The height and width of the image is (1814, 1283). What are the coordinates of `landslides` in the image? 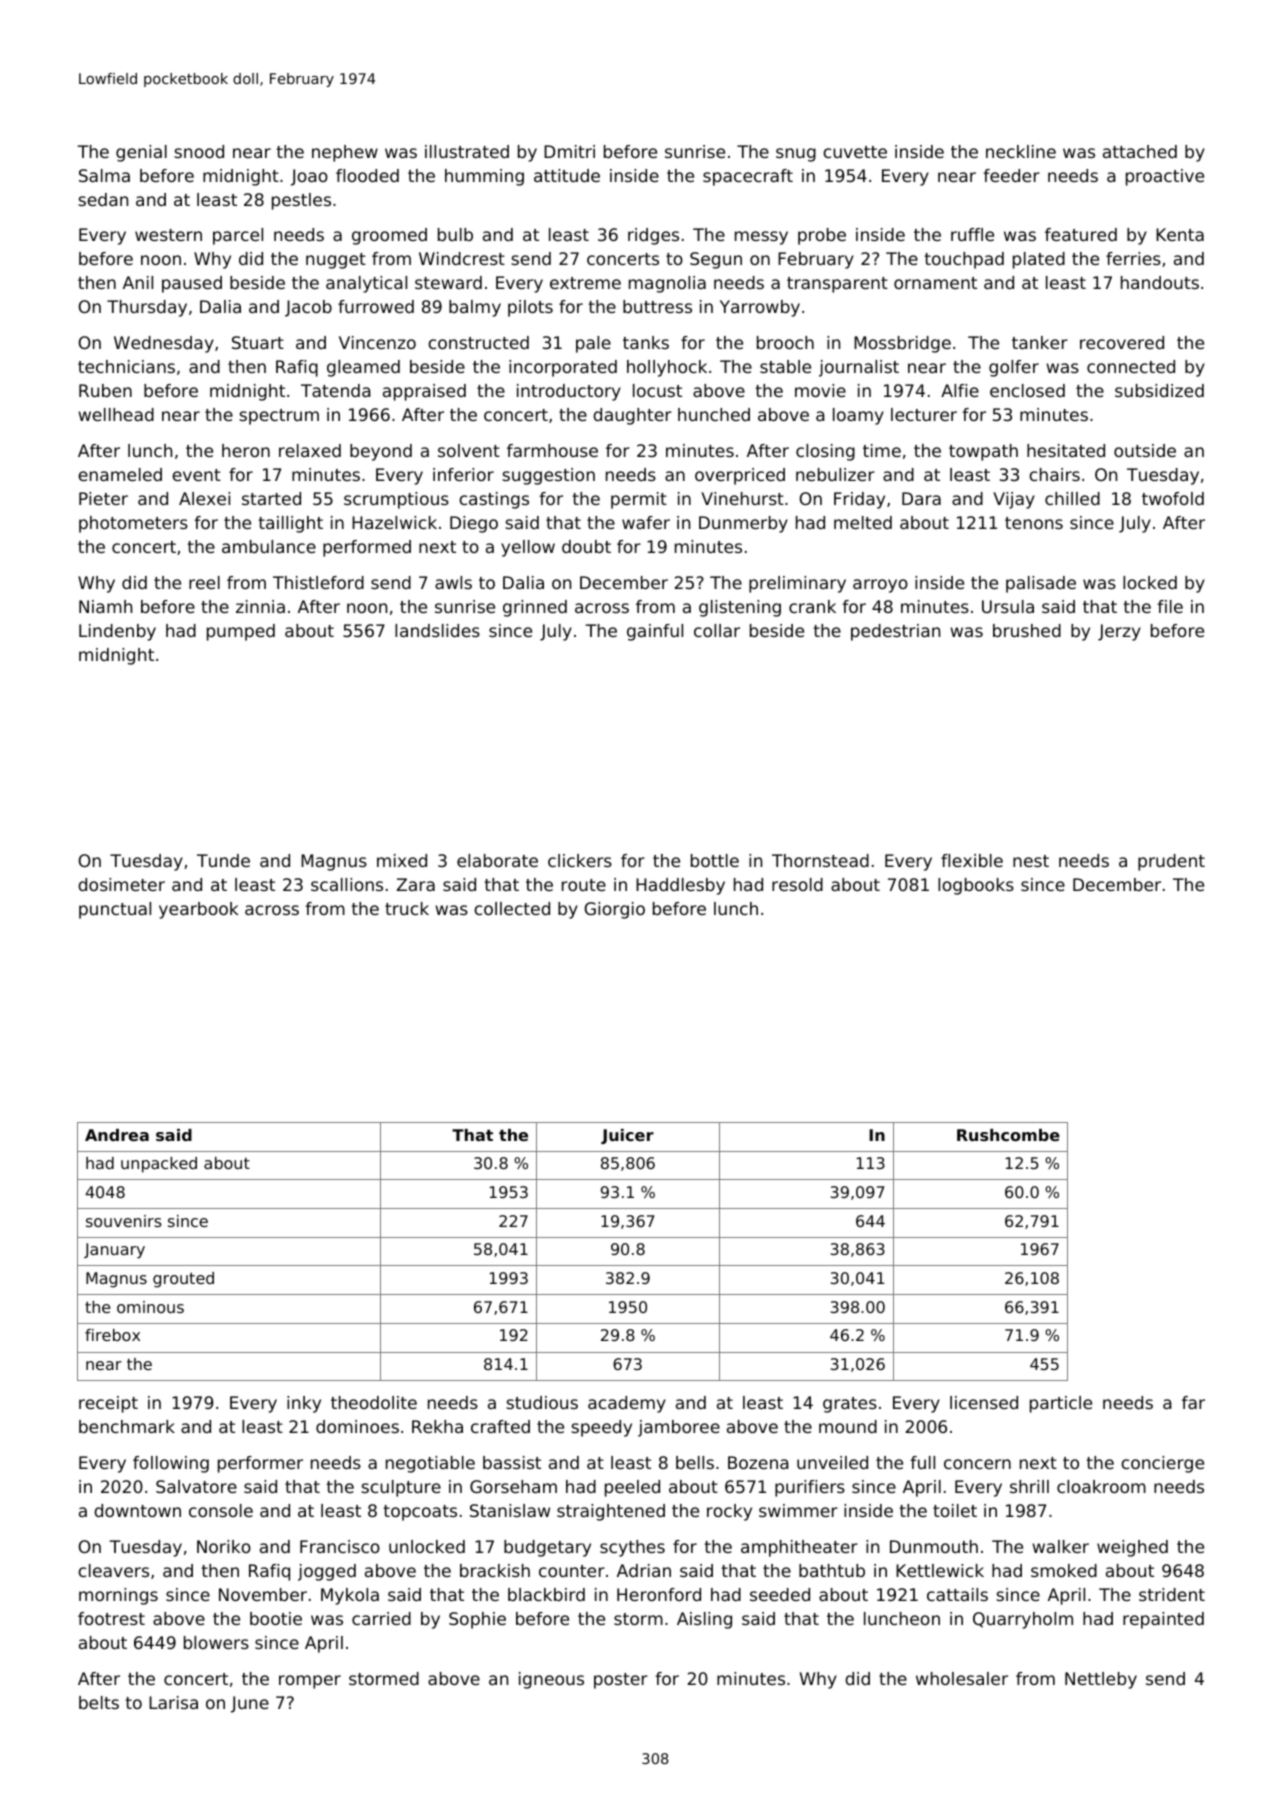 It's located at (437, 630).
